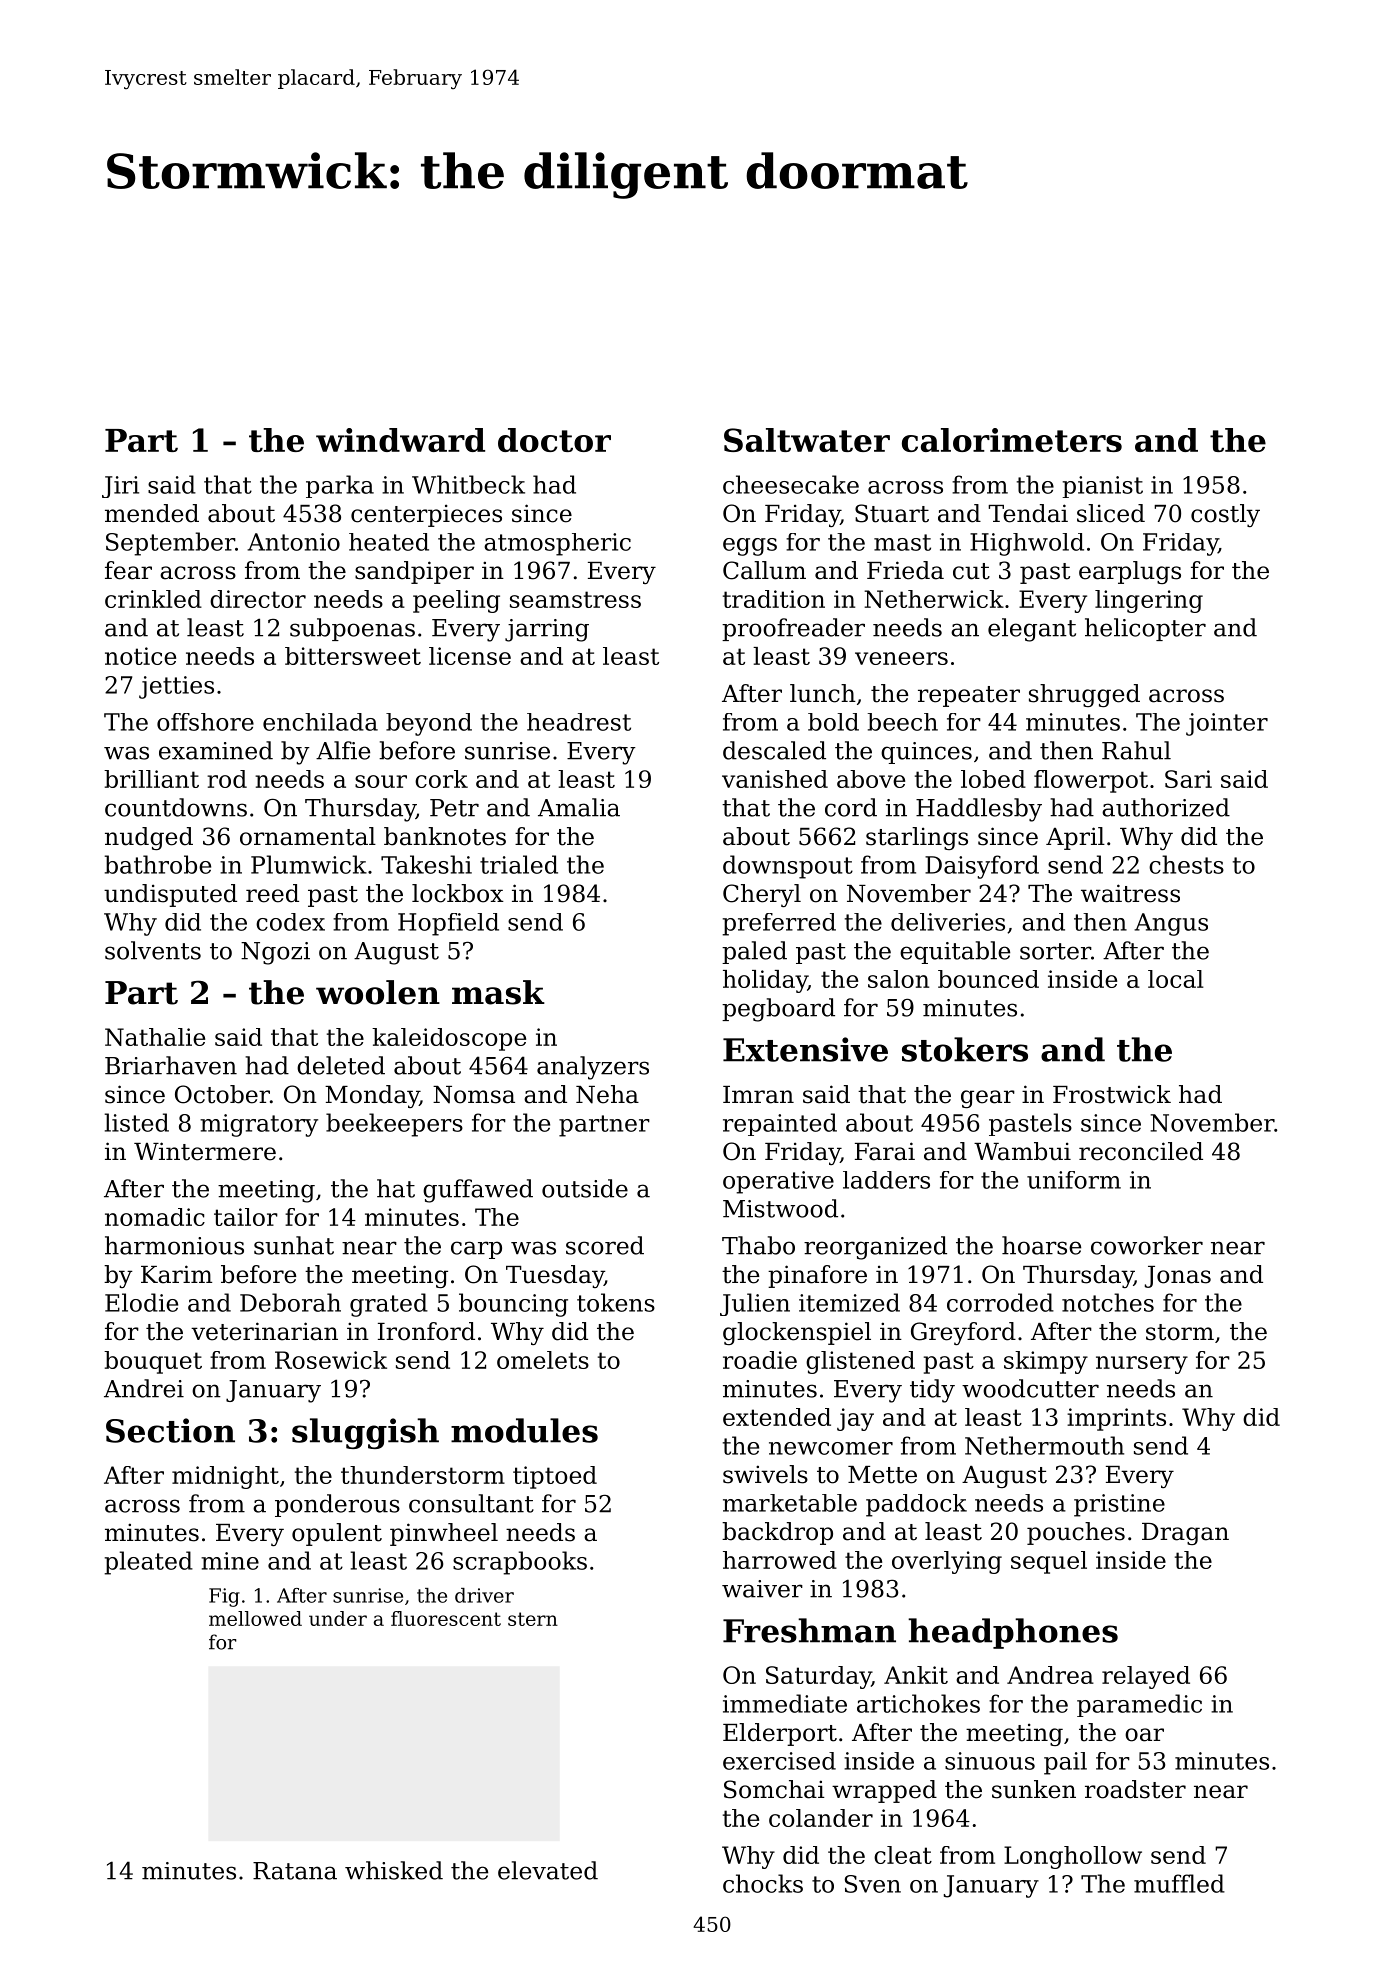 Image resolution: width=1386 pixels, height=1969 pixels. I want to click on calorimeters, so click(1012, 440).
